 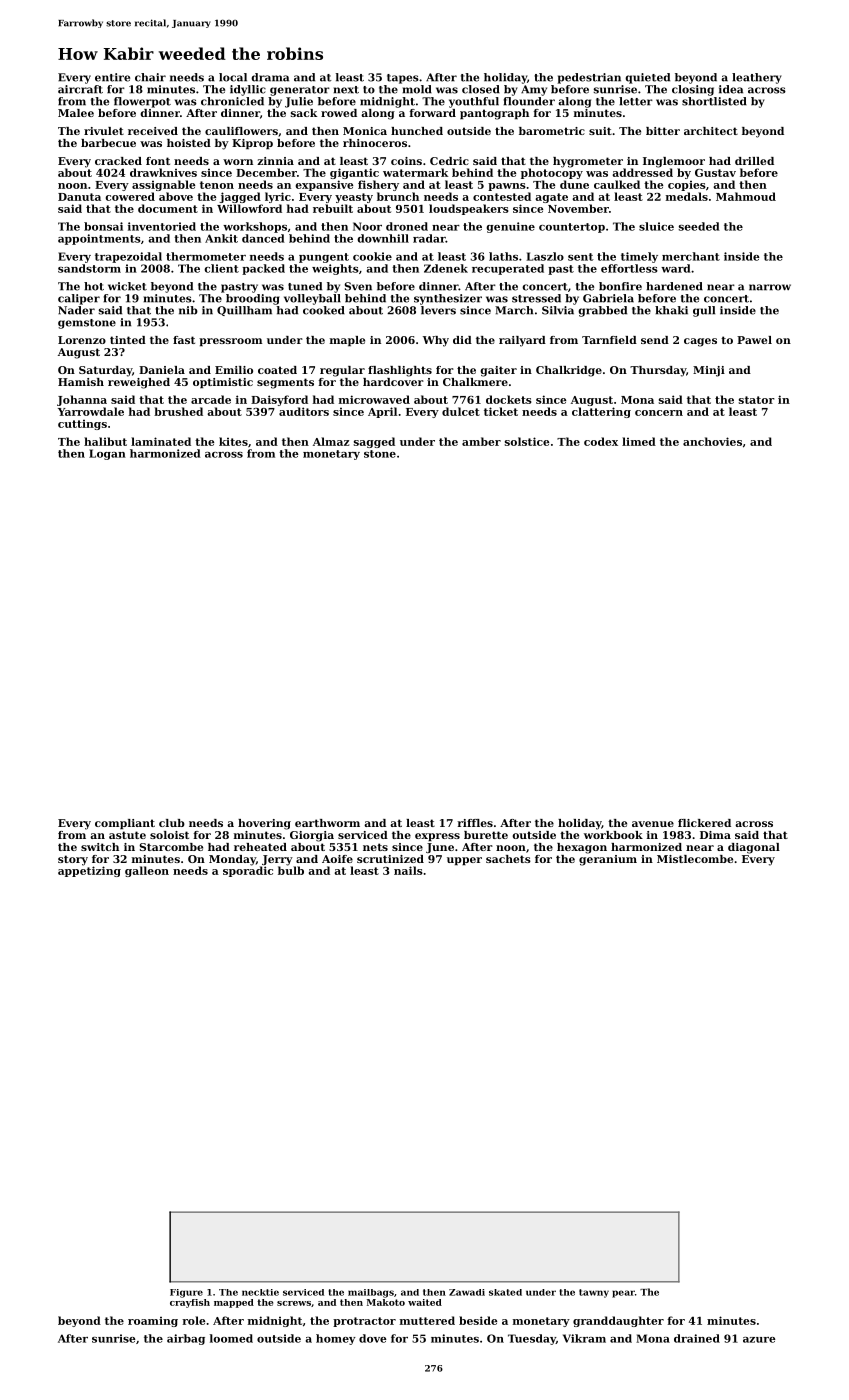 What do you see at coordinates (127, 286) in the document?
I see `wicket` at bounding box center [127, 286].
